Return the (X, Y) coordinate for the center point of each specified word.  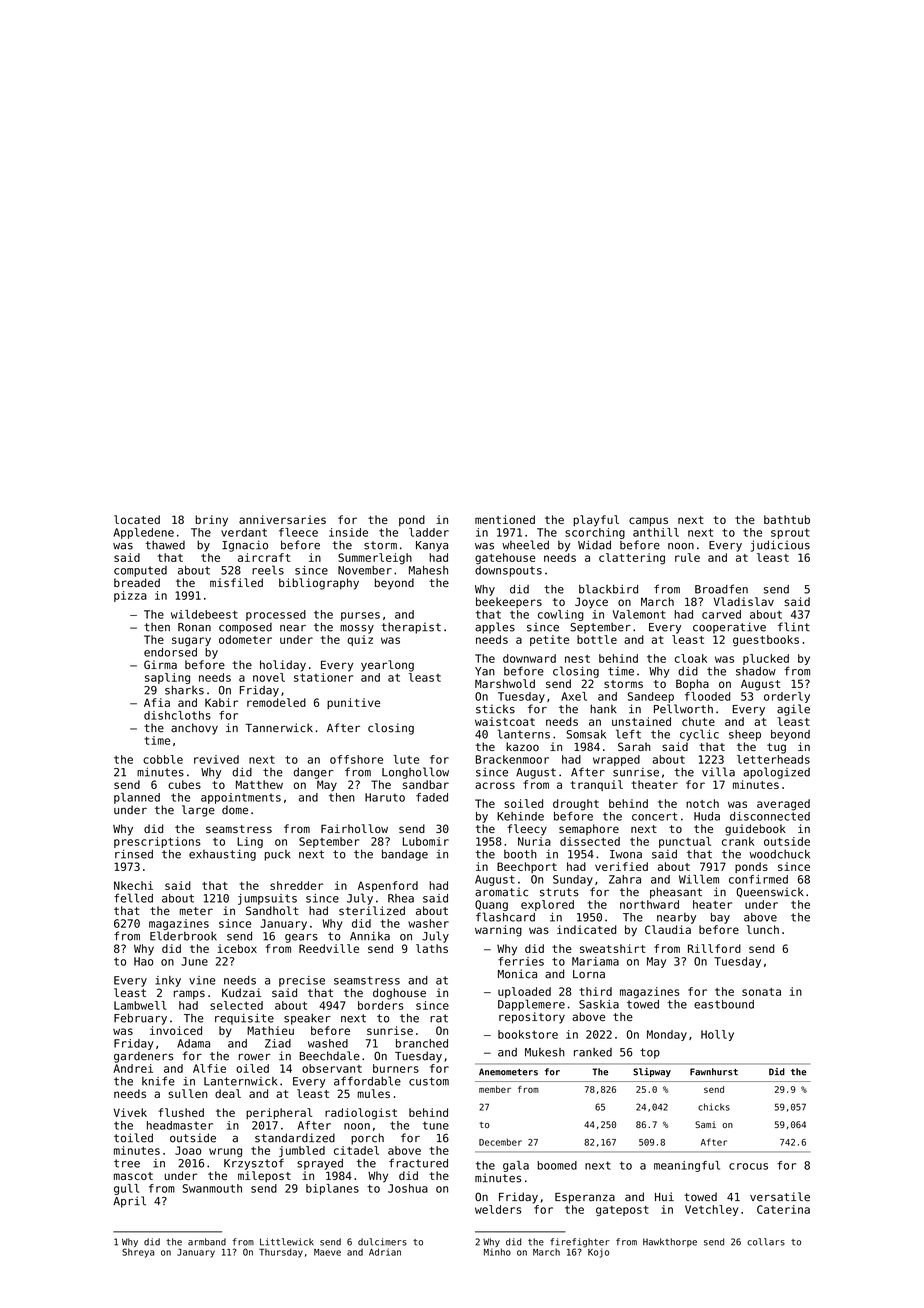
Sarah (634, 746)
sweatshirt (613, 948)
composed (245, 628)
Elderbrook (183, 936)
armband (207, 1242)
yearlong (387, 666)
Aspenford (388, 886)
